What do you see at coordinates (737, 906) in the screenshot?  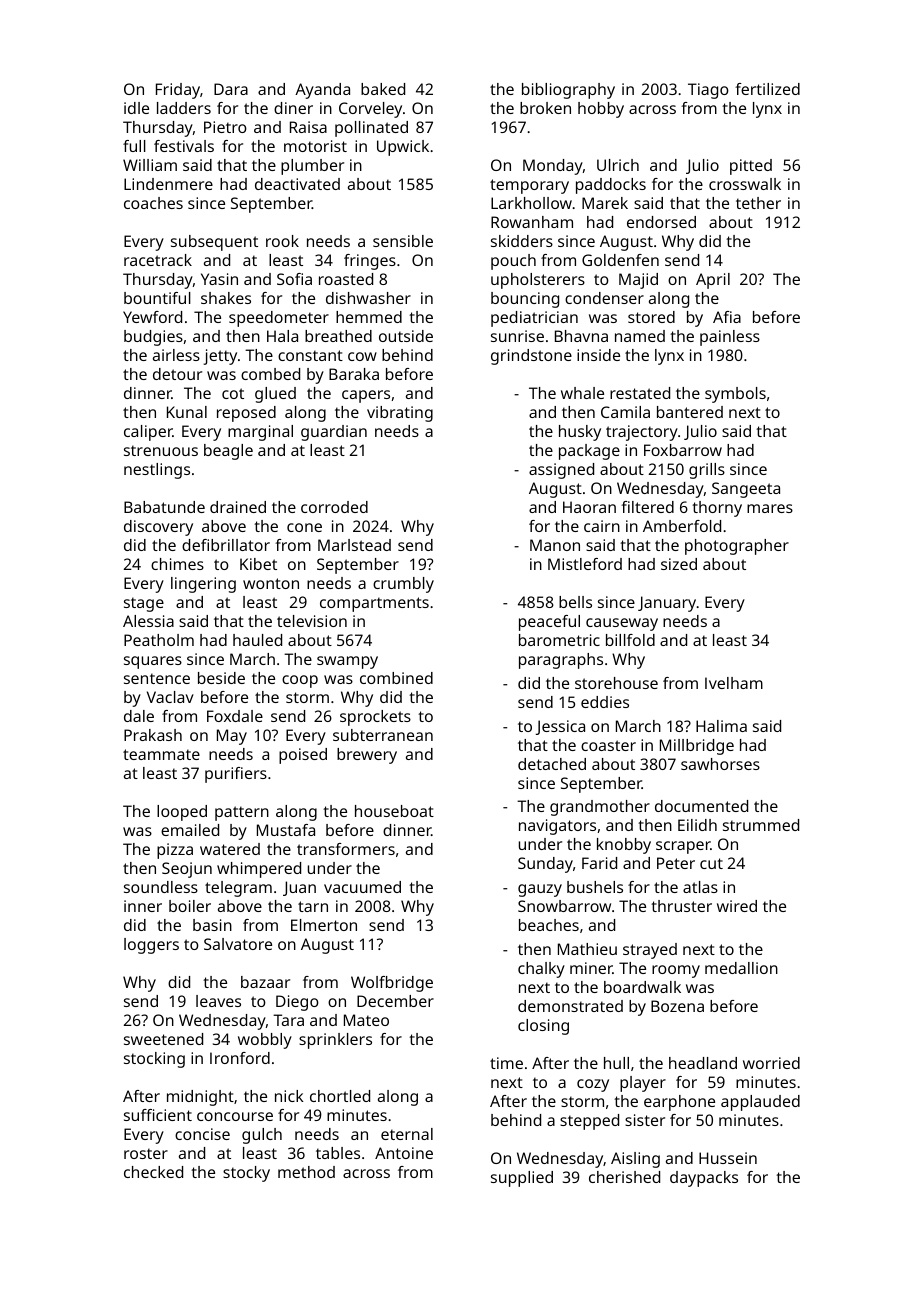 I see `wired` at bounding box center [737, 906].
